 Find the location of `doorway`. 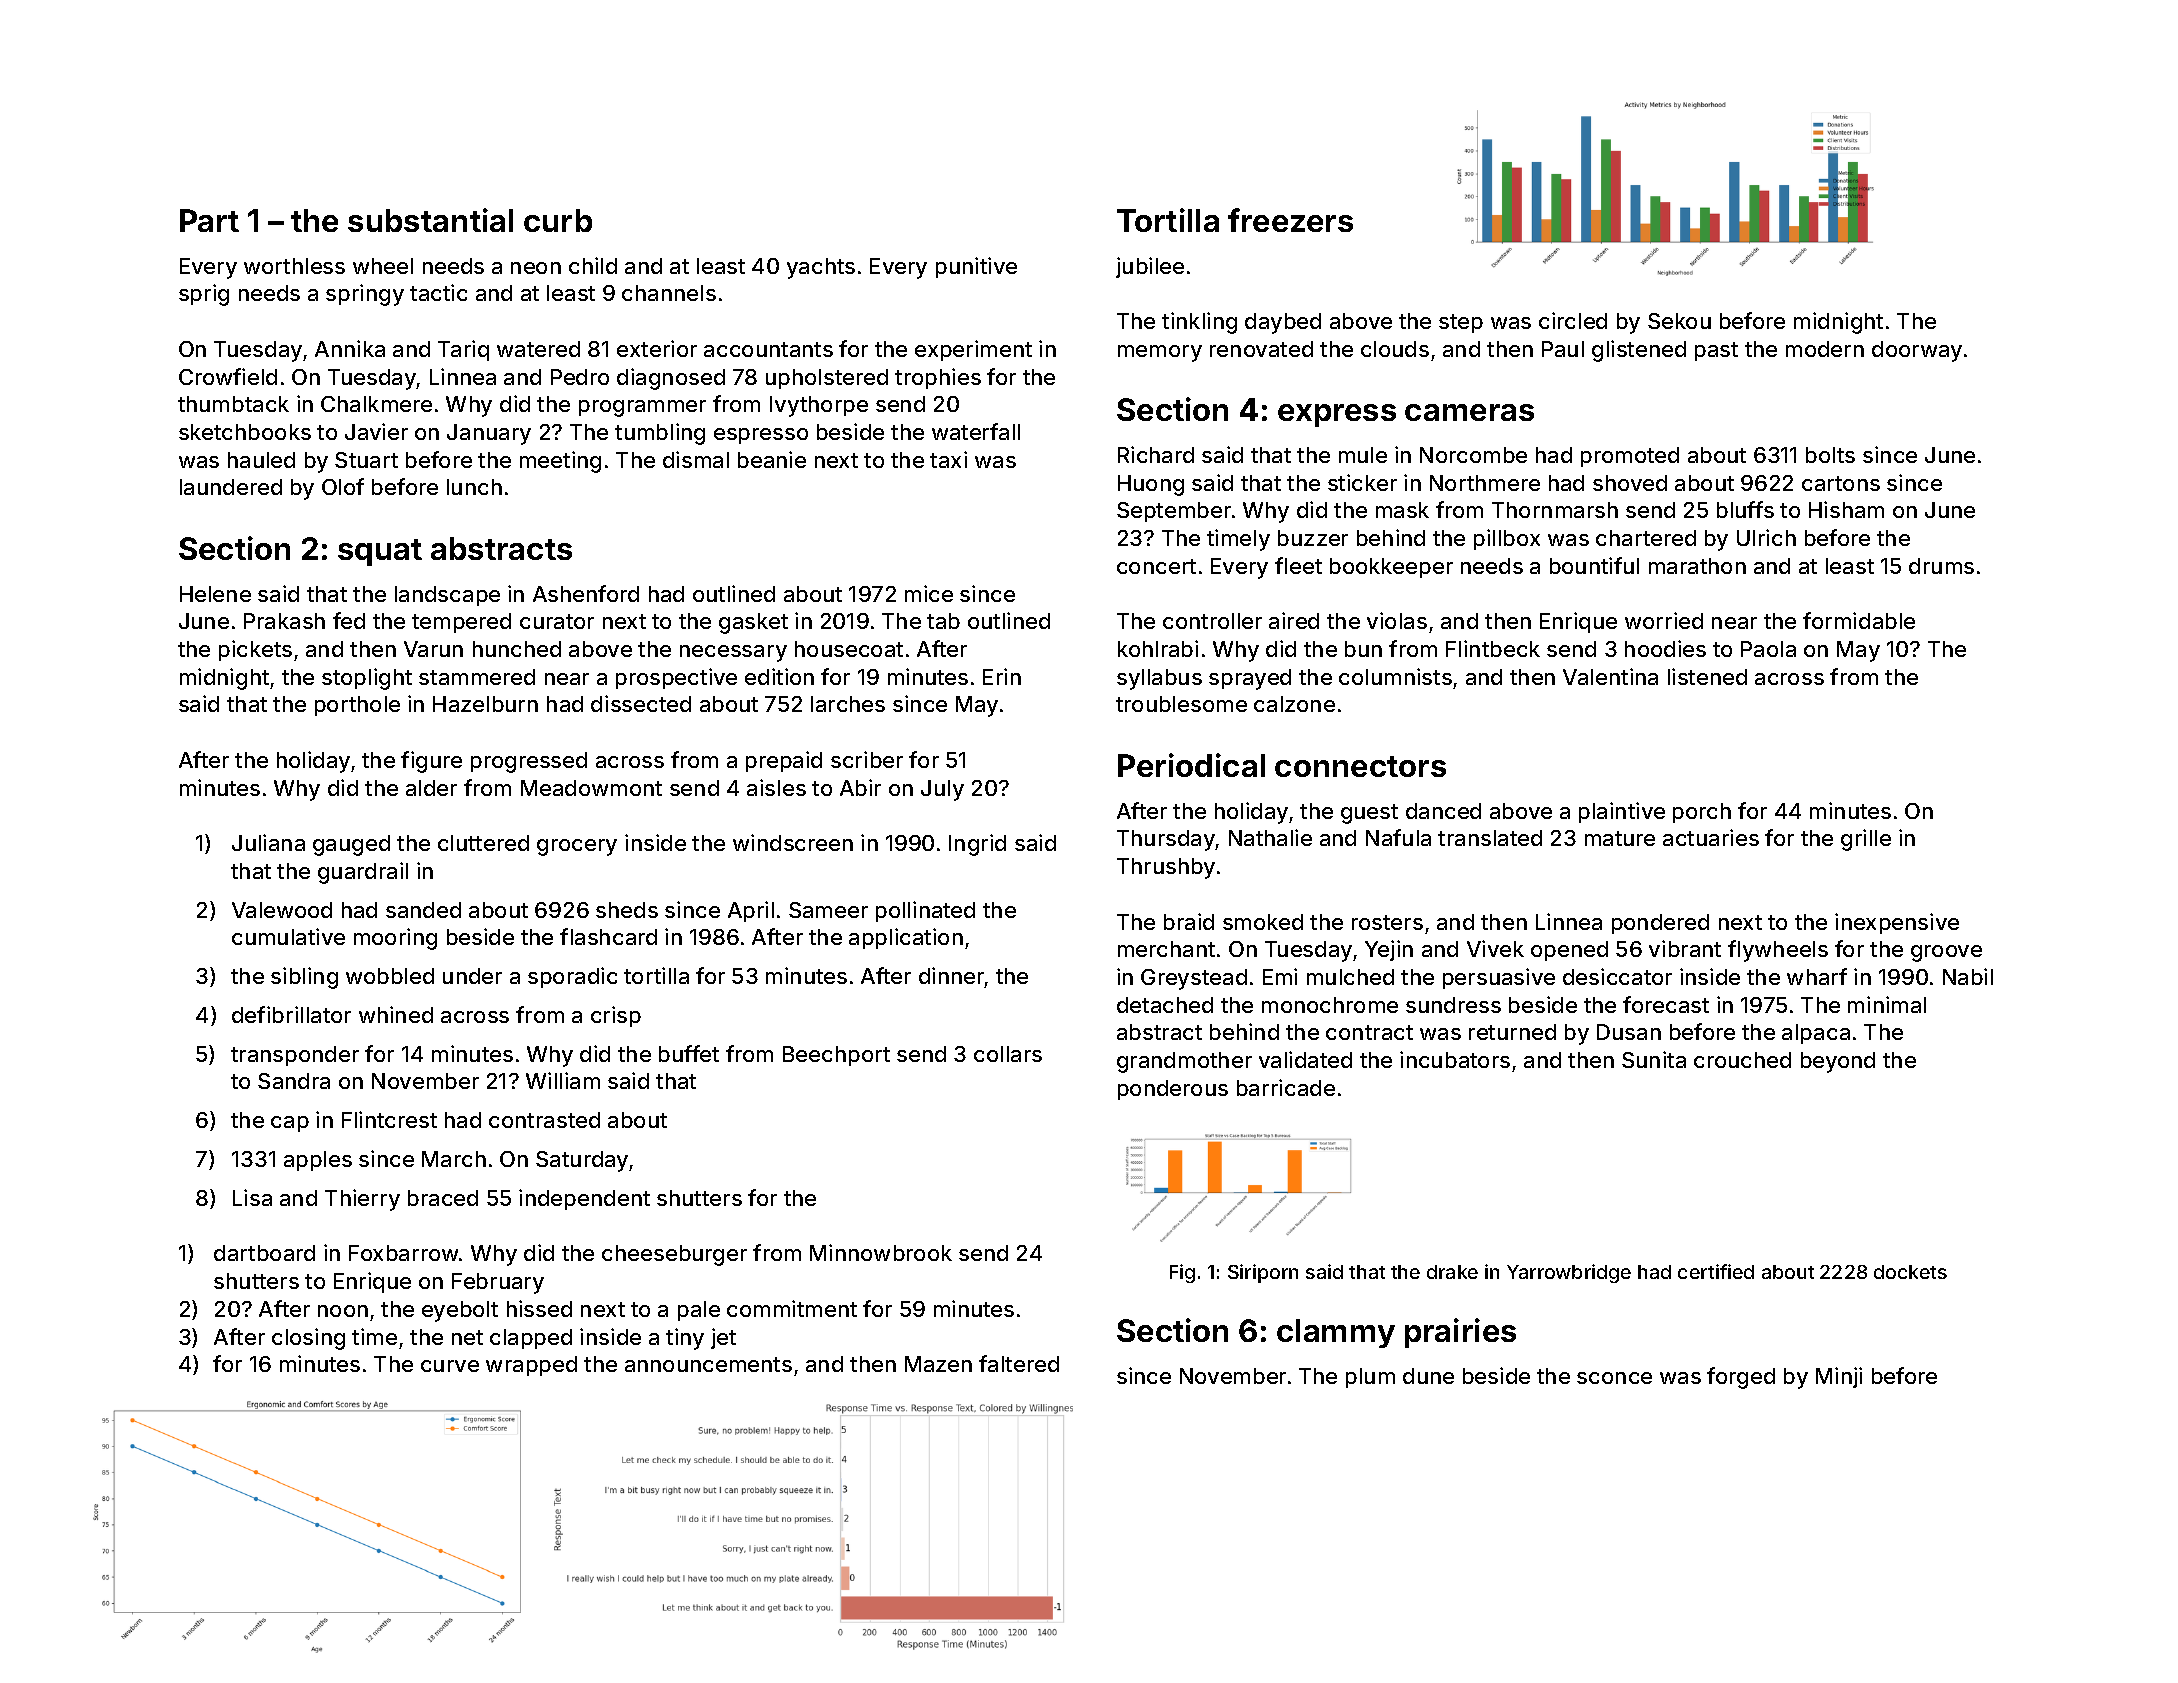

doorway is located at coordinates (1917, 351).
